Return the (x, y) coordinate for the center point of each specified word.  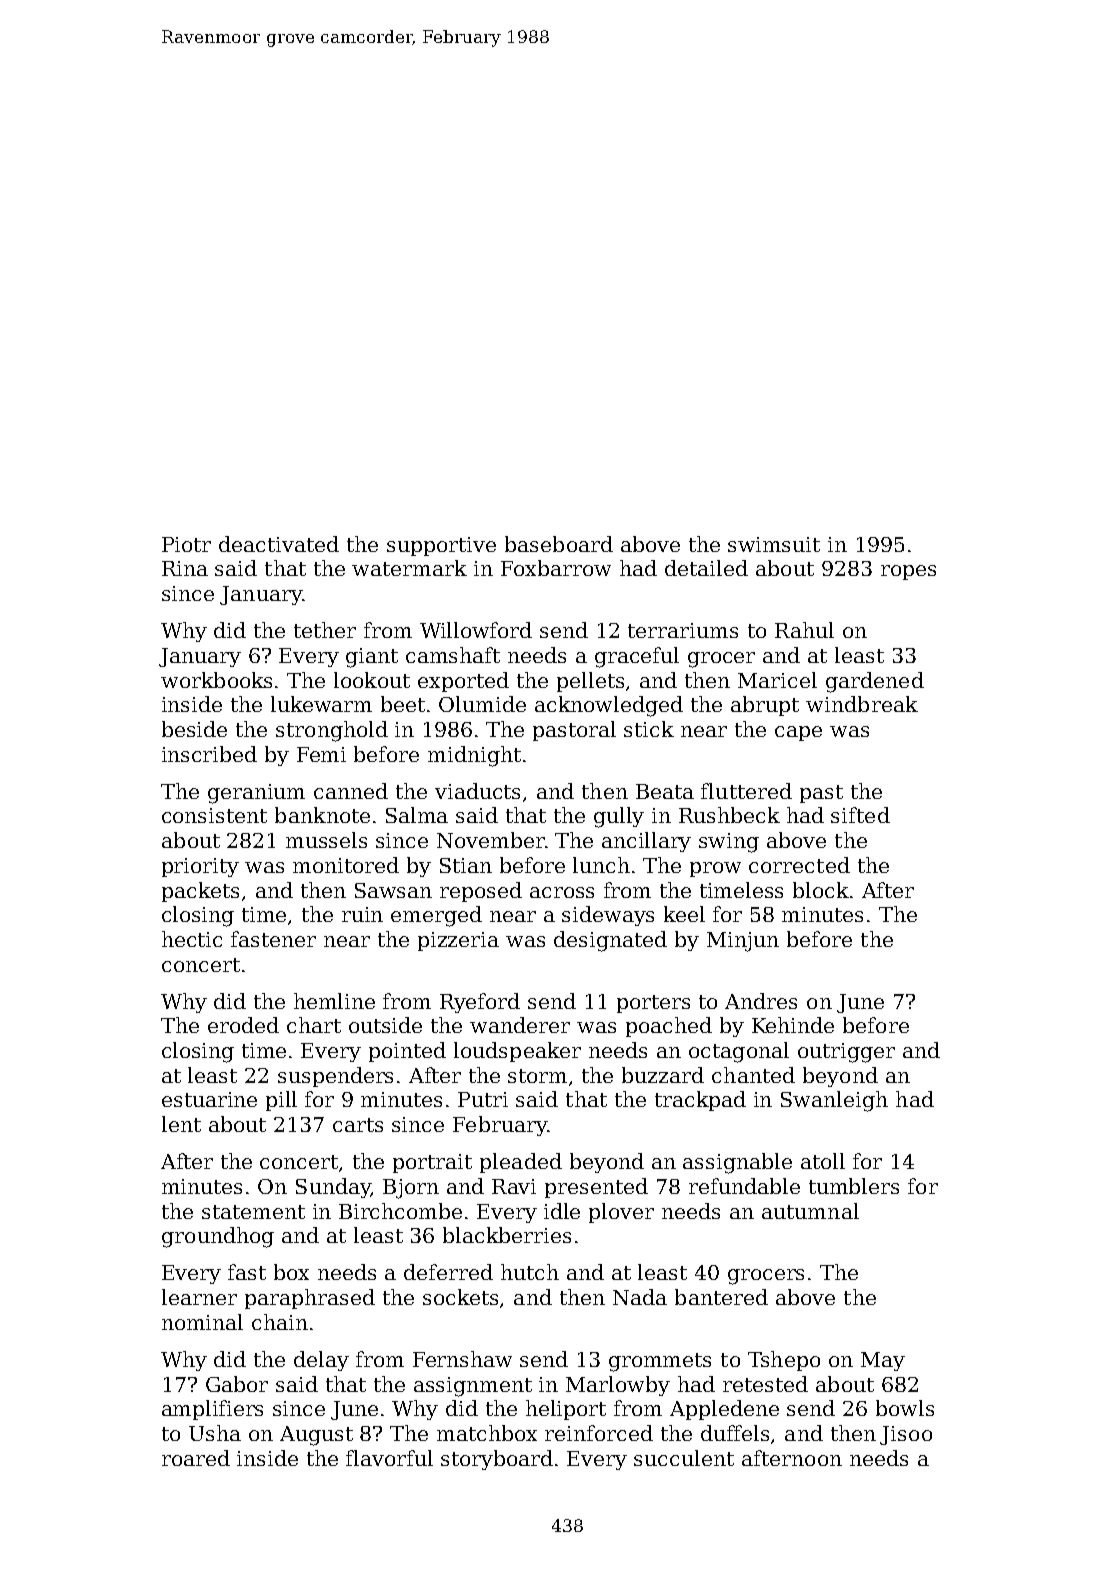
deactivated (279, 544)
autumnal (810, 1211)
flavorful (389, 1458)
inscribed (209, 754)
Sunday (333, 1188)
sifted (860, 815)
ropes (908, 572)
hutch (530, 1272)
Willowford (476, 630)
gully (619, 817)
